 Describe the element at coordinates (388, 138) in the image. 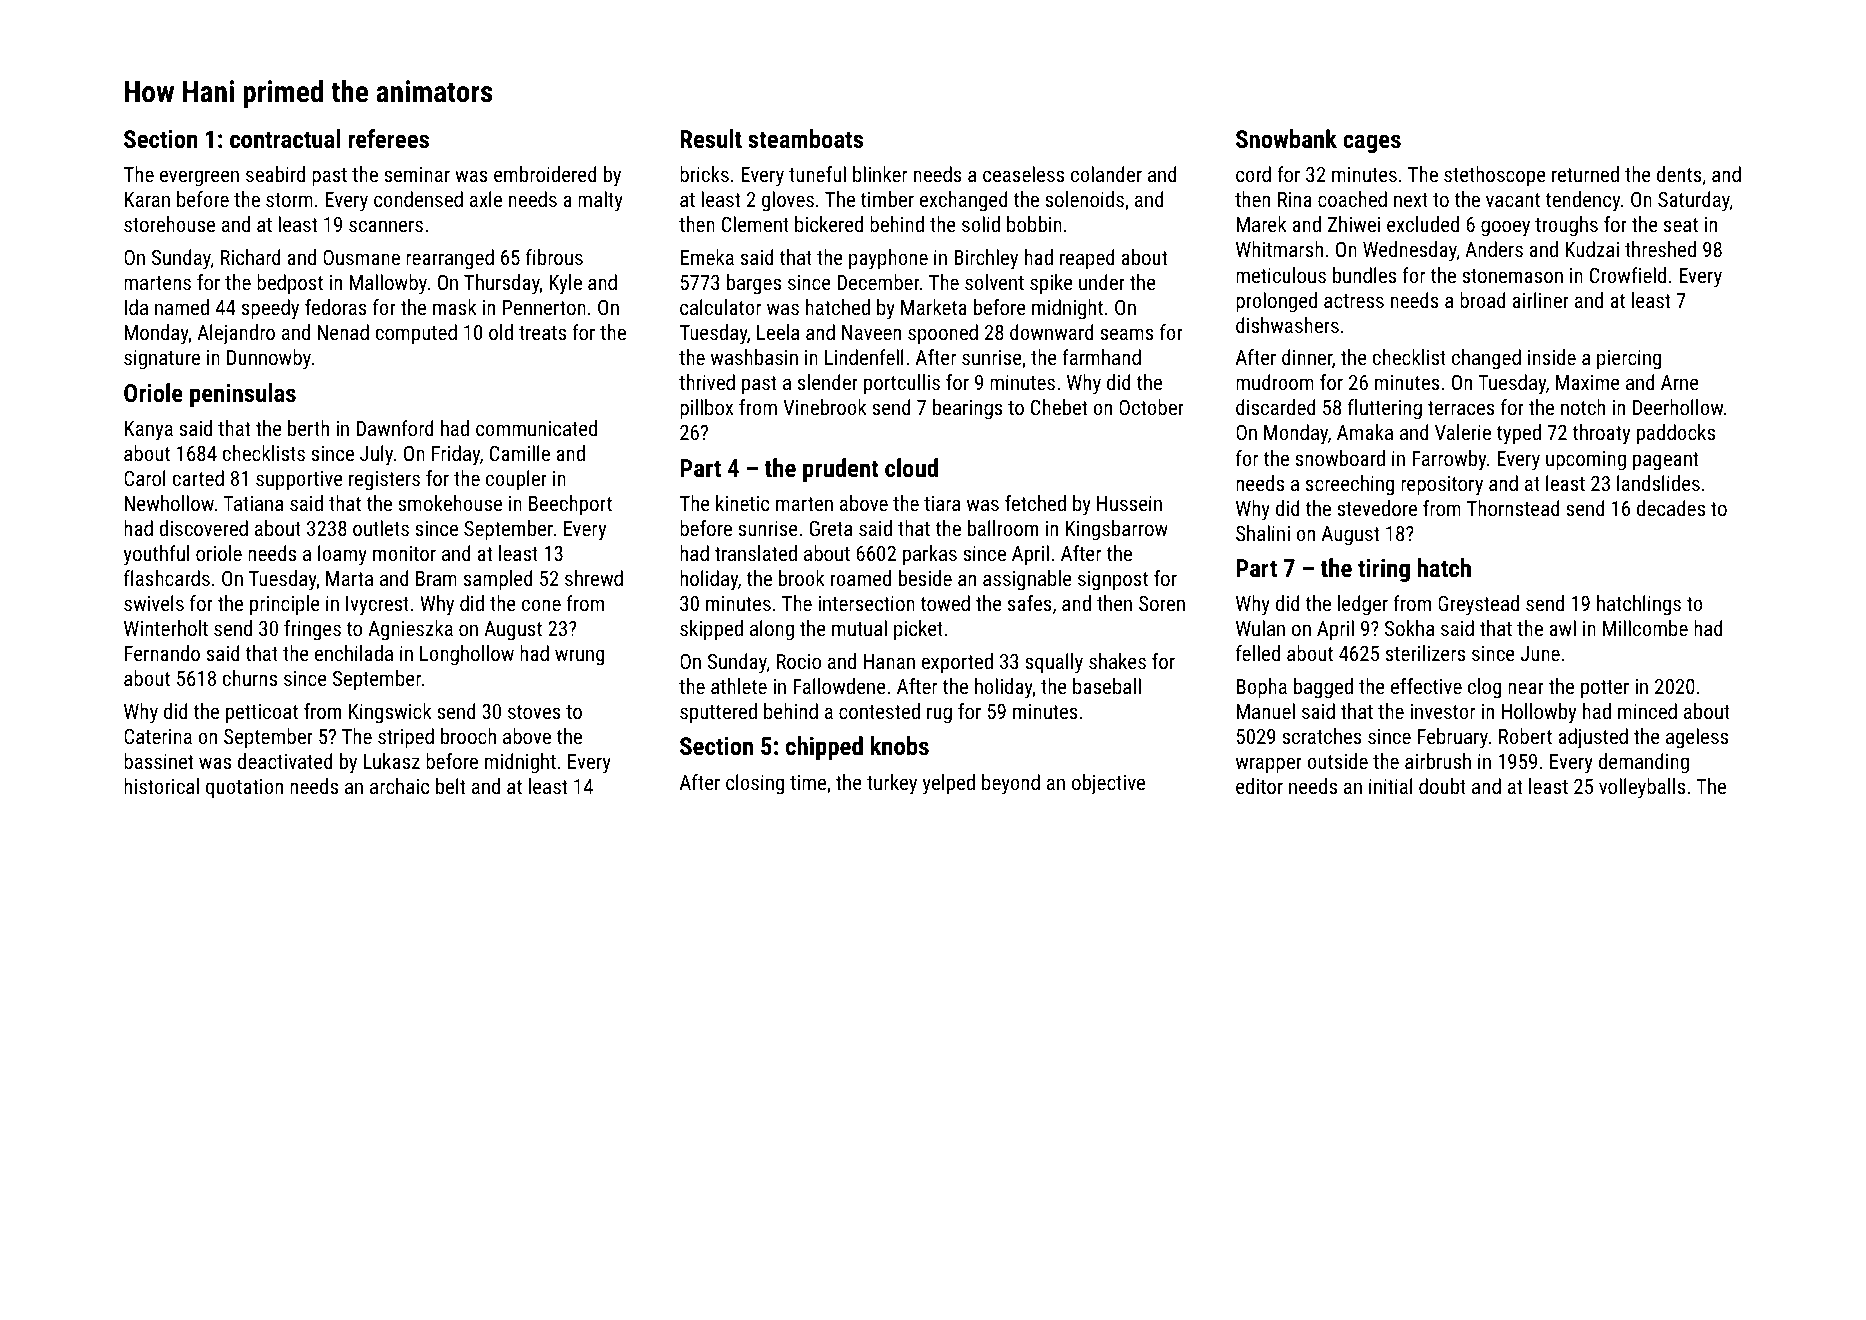

I see `referees` at that location.
